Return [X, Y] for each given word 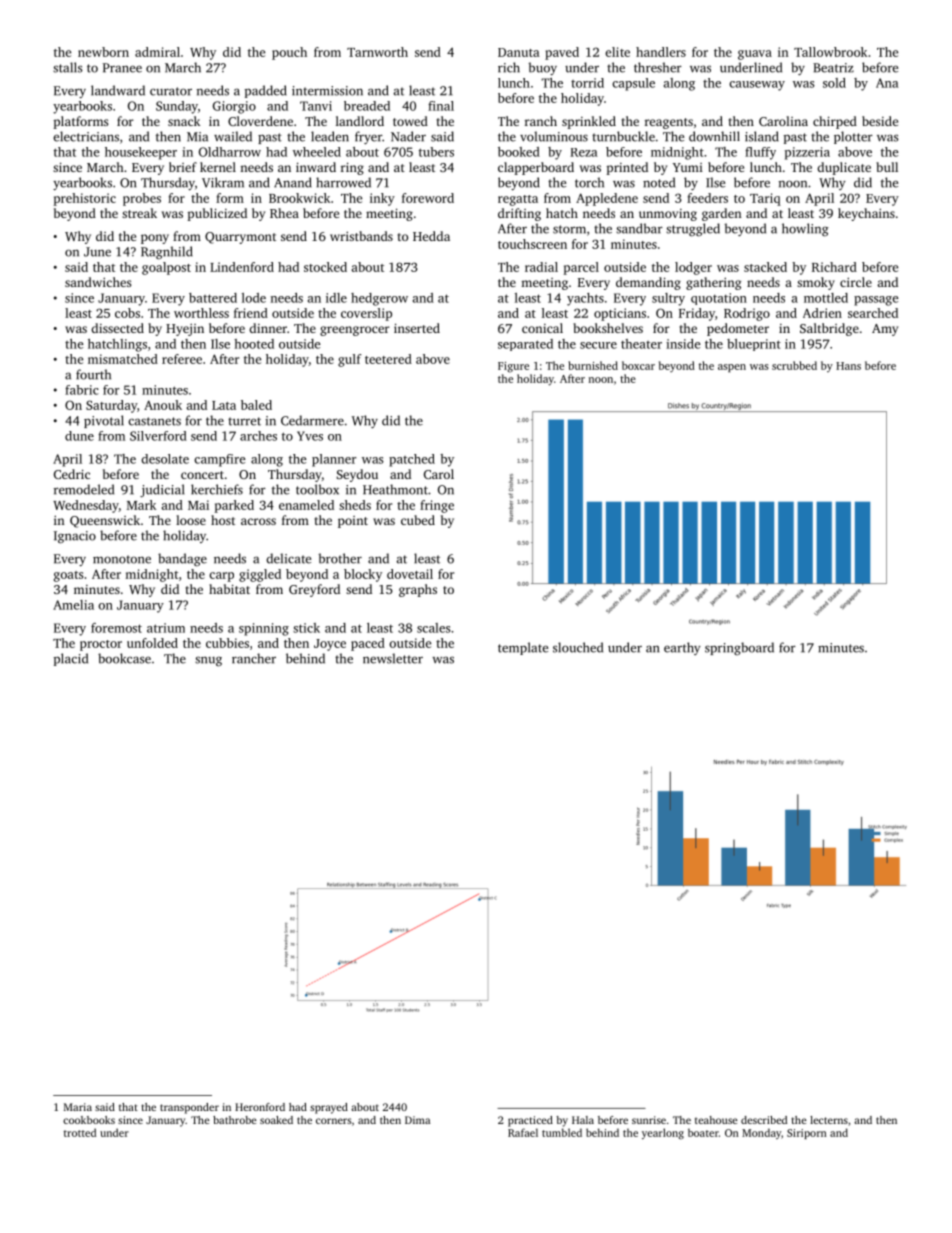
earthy [682, 648]
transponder [189, 1108]
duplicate [844, 168]
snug [208, 661]
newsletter [393, 658]
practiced [530, 1121]
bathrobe [235, 1120]
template [523, 648]
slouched [578, 647]
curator [171, 91]
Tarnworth [377, 52]
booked [519, 152]
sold [834, 83]
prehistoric [85, 199]
